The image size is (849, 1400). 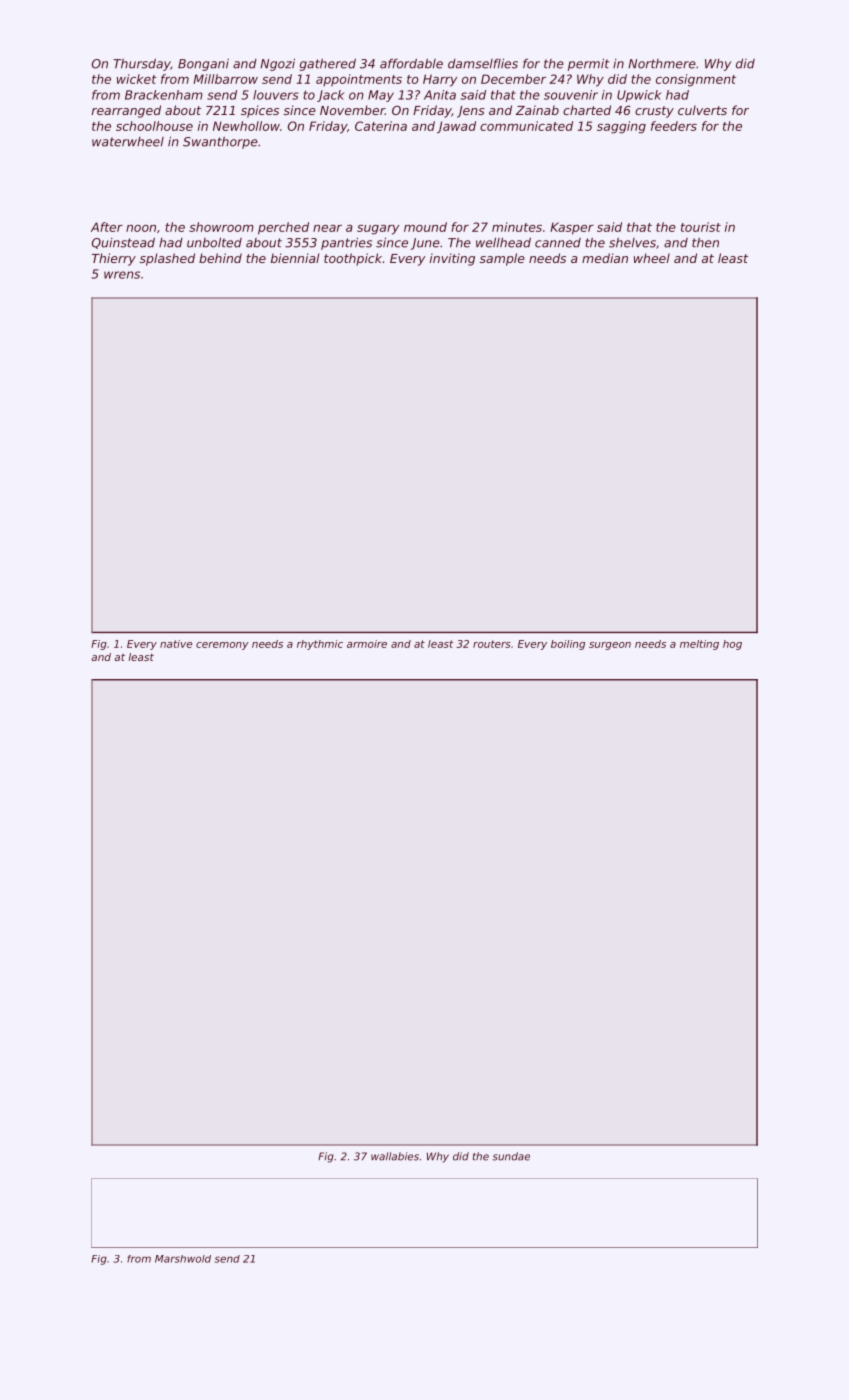 What do you see at coordinates (662, 64) in the screenshot?
I see `Northmere` at bounding box center [662, 64].
